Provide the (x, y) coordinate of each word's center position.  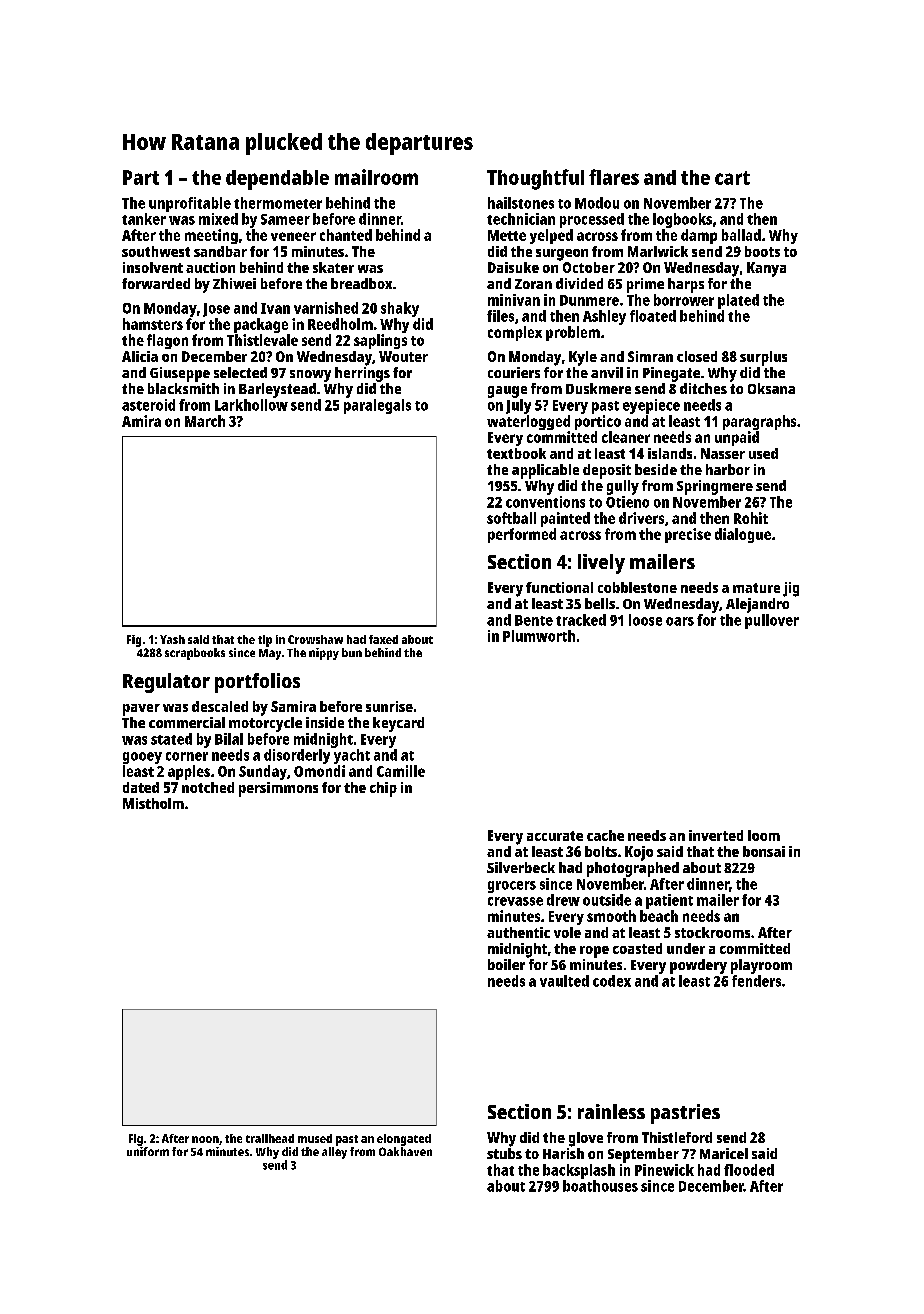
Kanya (766, 269)
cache (605, 835)
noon (205, 1139)
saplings (380, 341)
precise (688, 535)
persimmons (278, 789)
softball (511, 518)
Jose (216, 310)
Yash (172, 639)
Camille (401, 771)
